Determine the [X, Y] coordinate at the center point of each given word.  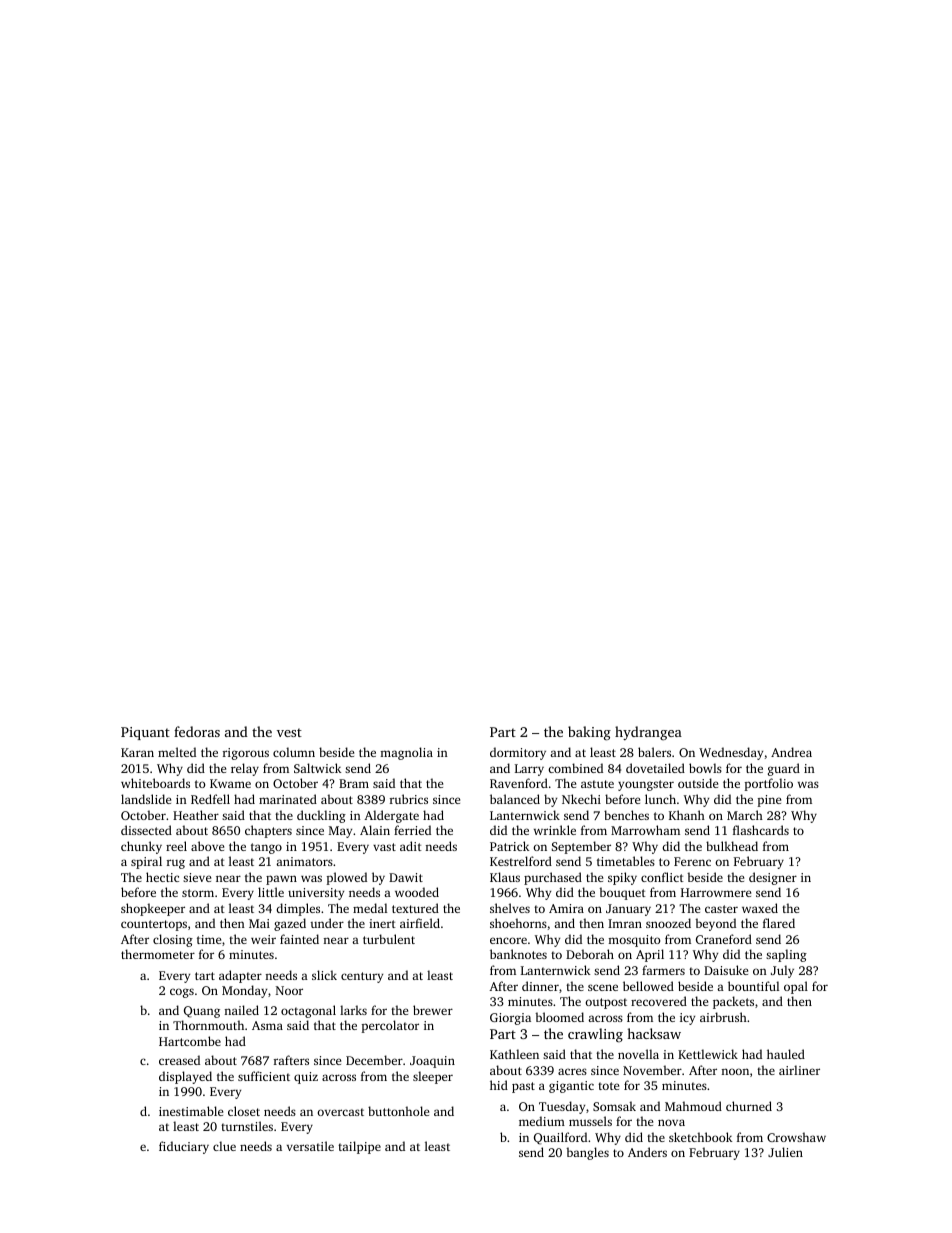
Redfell [210, 799]
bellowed [648, 986]
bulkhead [732, 846]
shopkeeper [153, 909]
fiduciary [184, 1147]
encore [508, 940]
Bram [354, 783]
